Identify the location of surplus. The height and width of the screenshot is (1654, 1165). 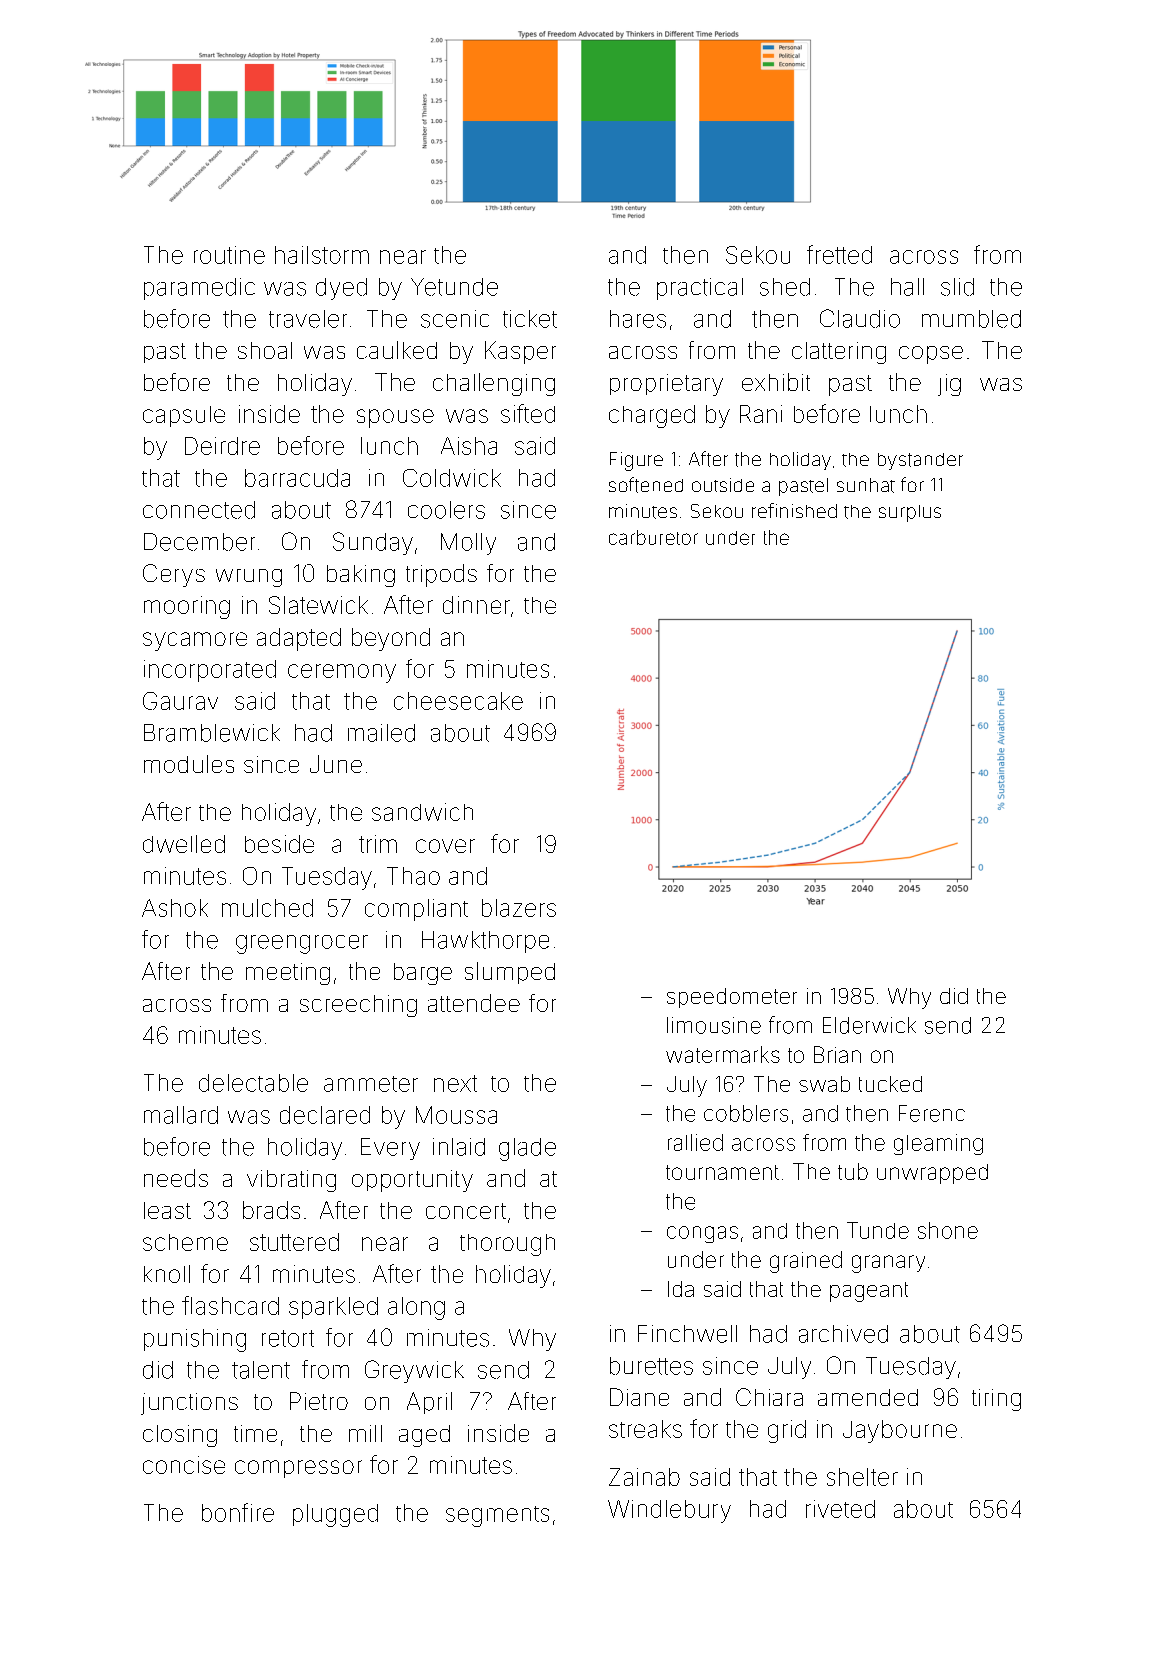
(910, 513).
